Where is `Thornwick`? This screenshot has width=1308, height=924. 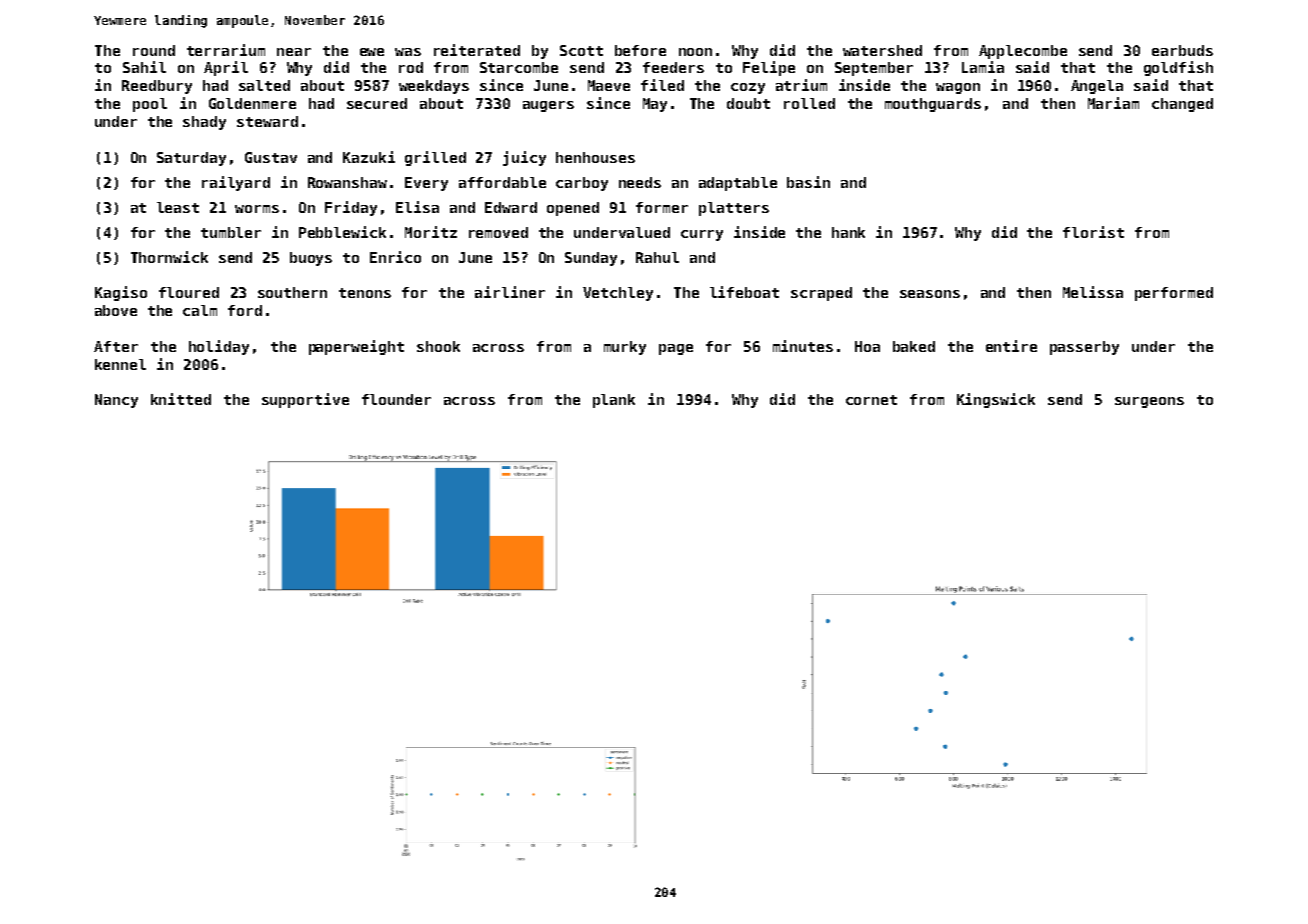
Thornwick is located at coordinates (169, 257).
